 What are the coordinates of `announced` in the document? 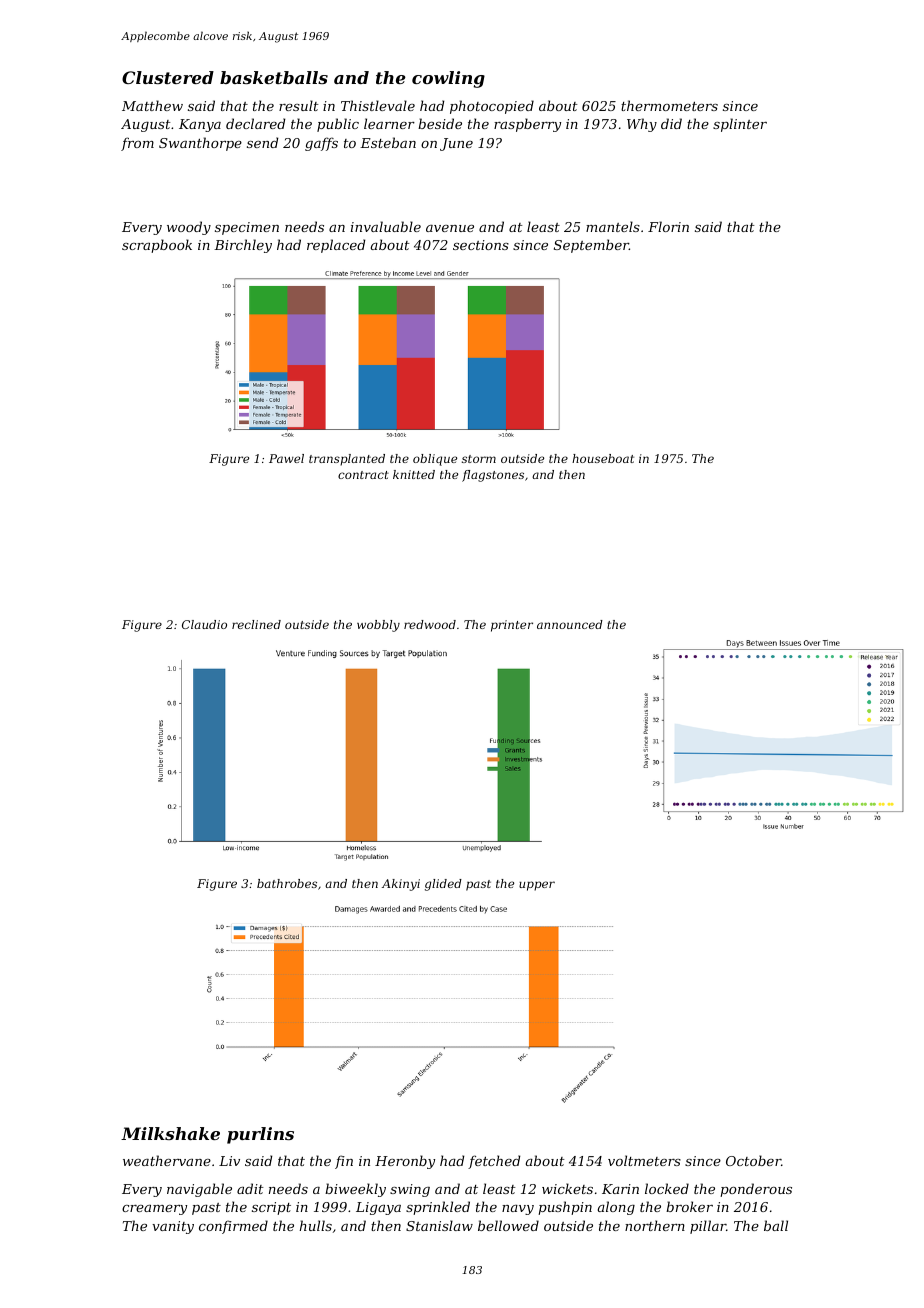 It's located at (570, 624).
